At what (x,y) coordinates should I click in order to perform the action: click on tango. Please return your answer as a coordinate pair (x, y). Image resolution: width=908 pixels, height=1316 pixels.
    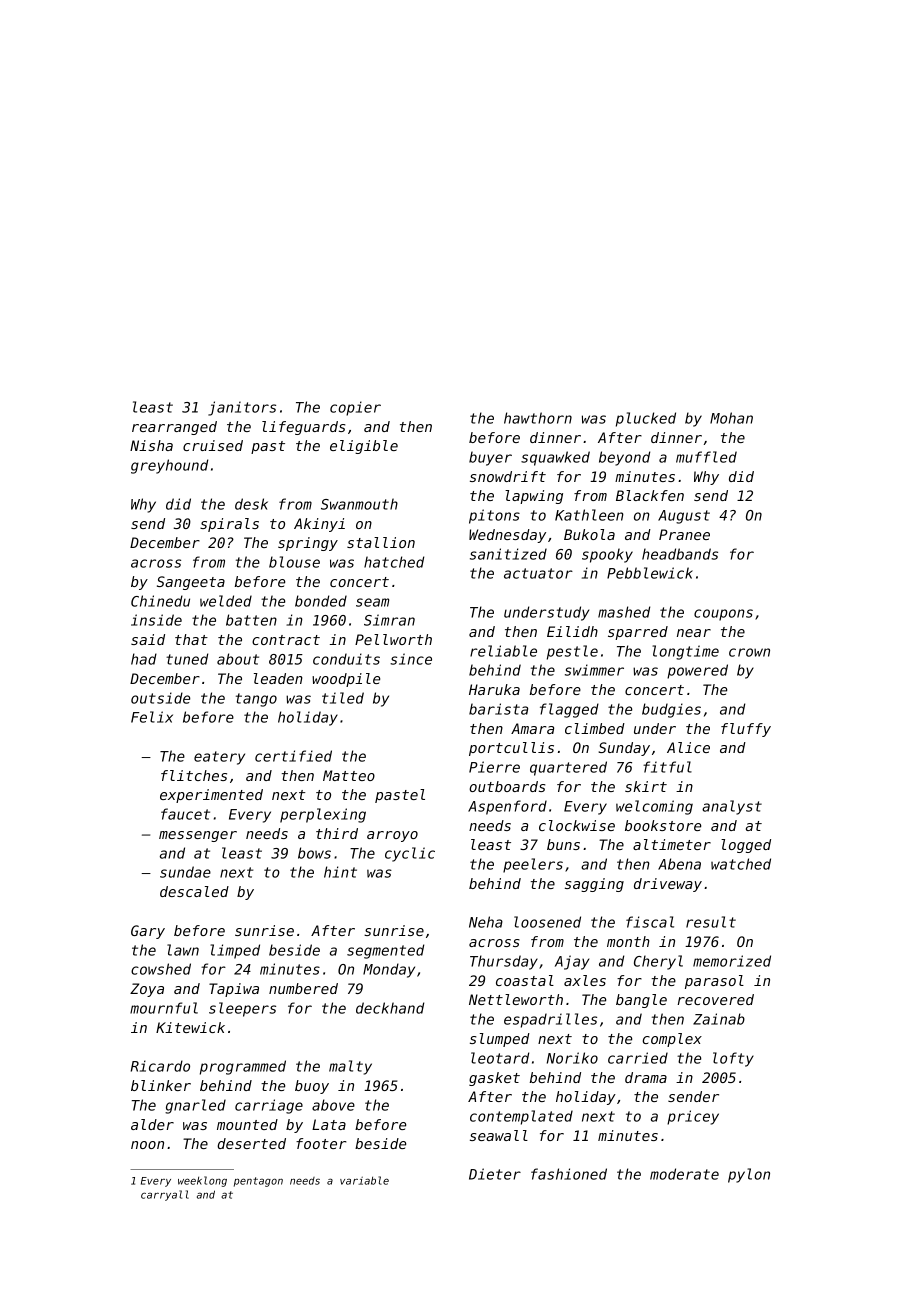
    Looking at the image, I should click on (256, 700).
